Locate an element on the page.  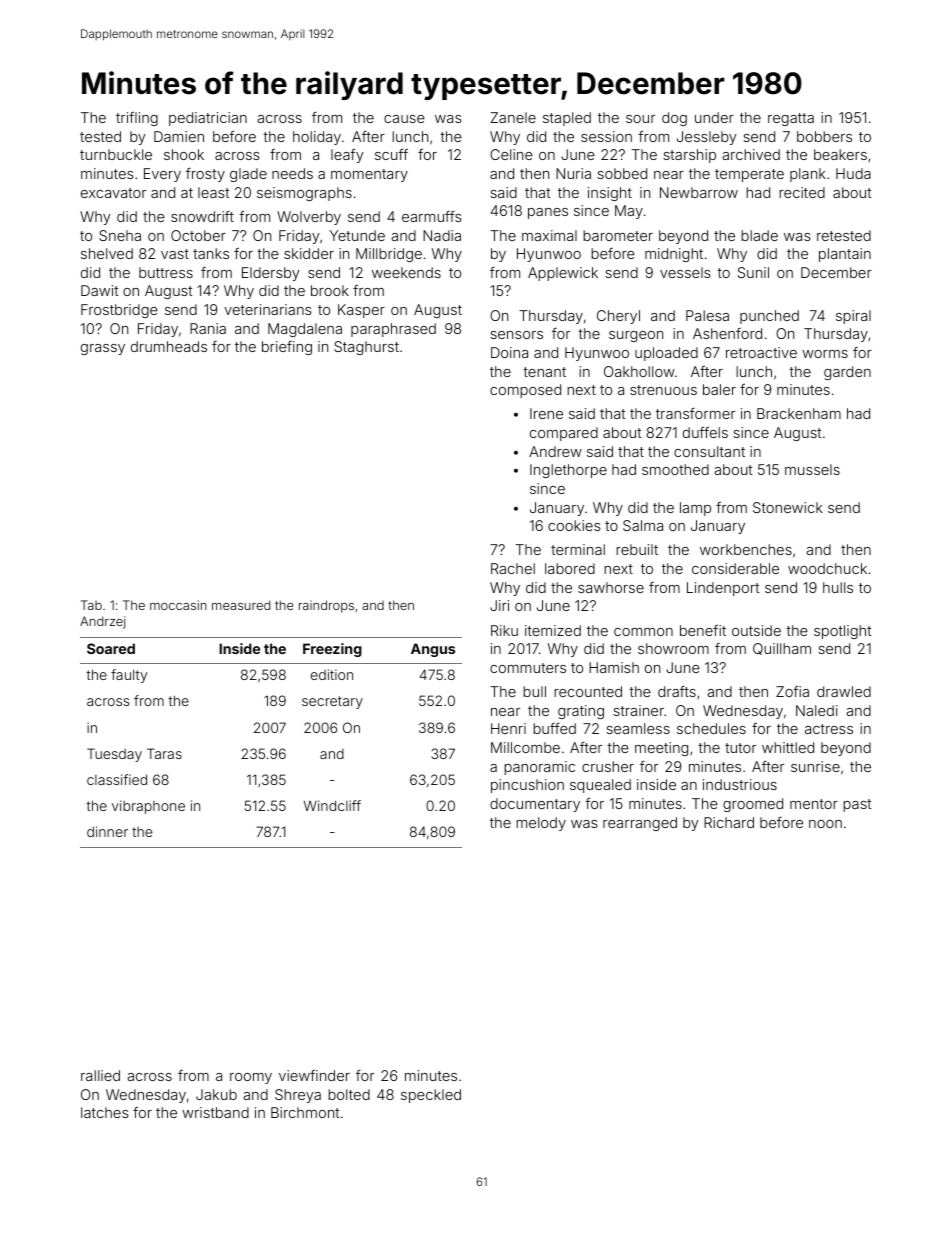
drumheads is located at coordinates (169, 346).
